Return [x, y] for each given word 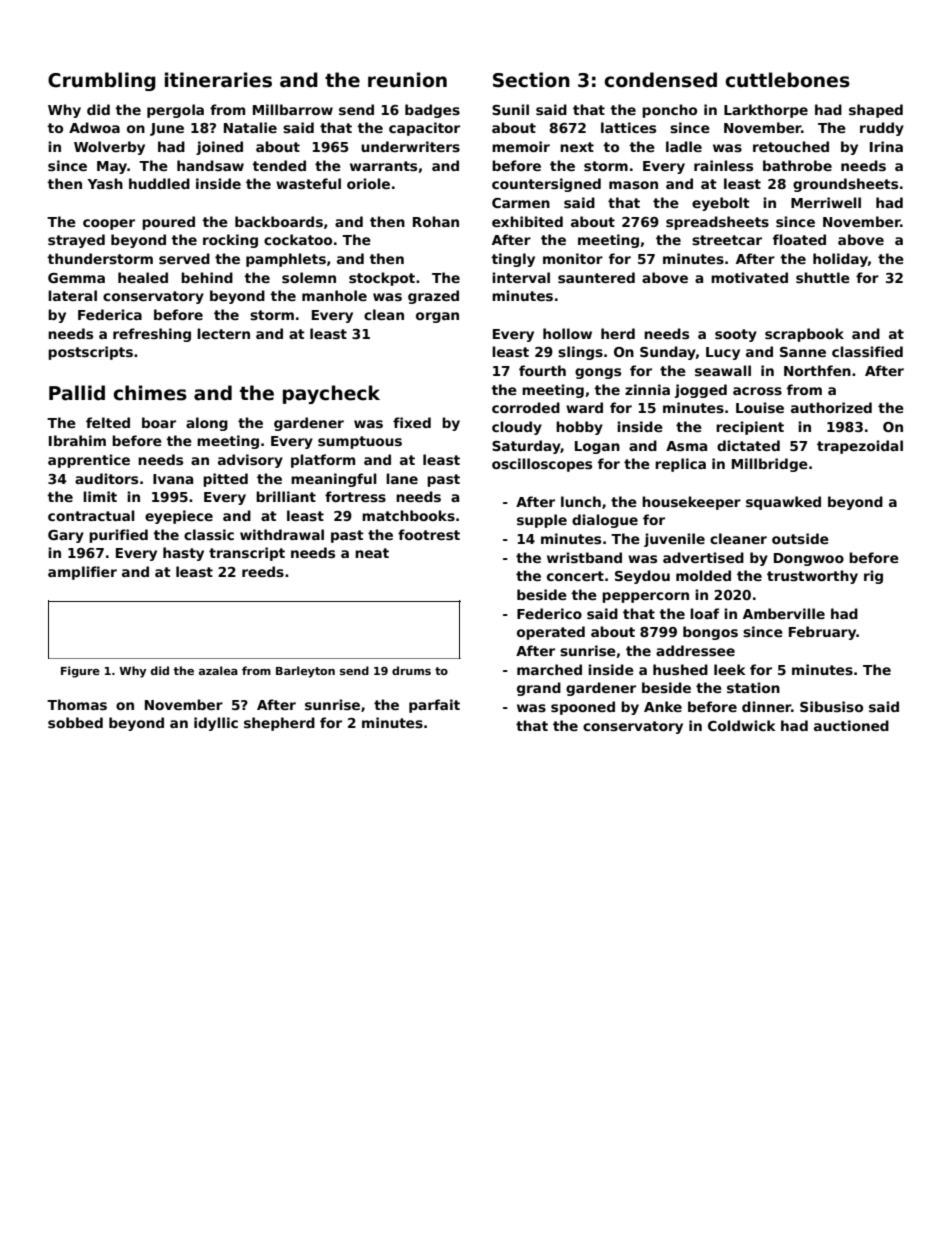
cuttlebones [787, 80]
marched [549, 669]
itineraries [218, 80]
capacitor [424, 129]
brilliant [286, 496]
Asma [686, 446]
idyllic [216, 724]
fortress [355, 496]
